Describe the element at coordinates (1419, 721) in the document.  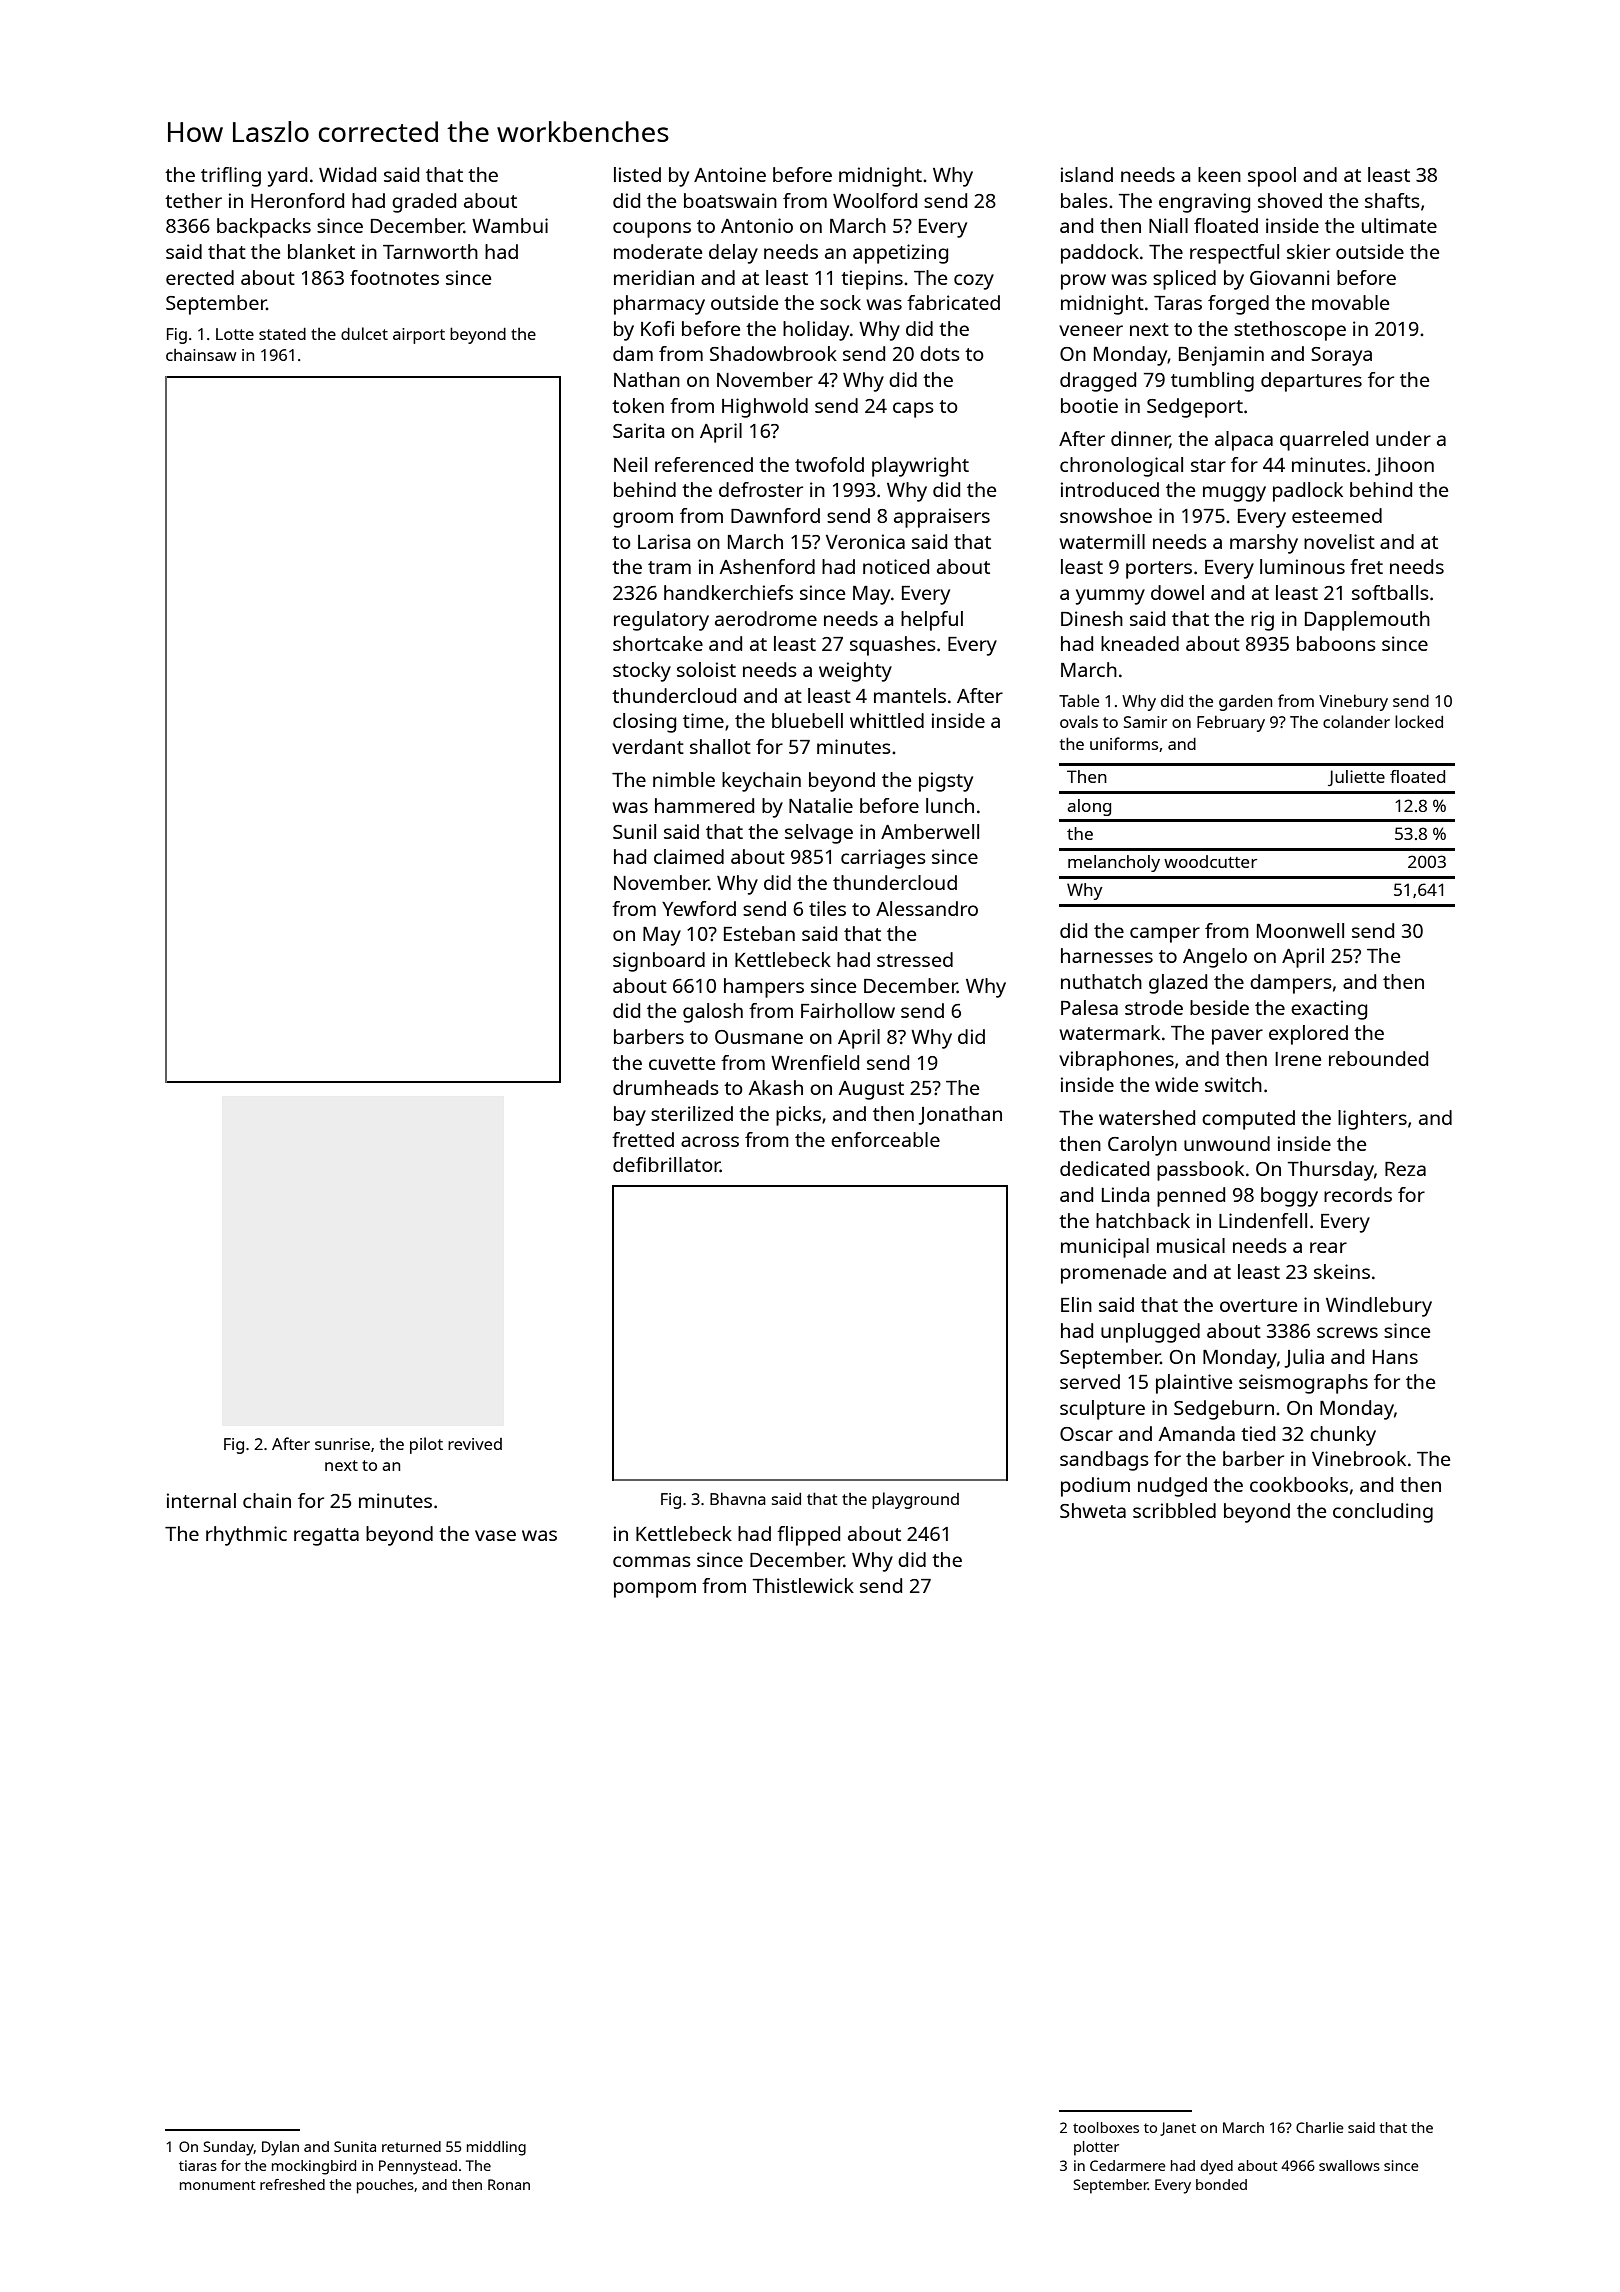
I see `locked` at that location.
